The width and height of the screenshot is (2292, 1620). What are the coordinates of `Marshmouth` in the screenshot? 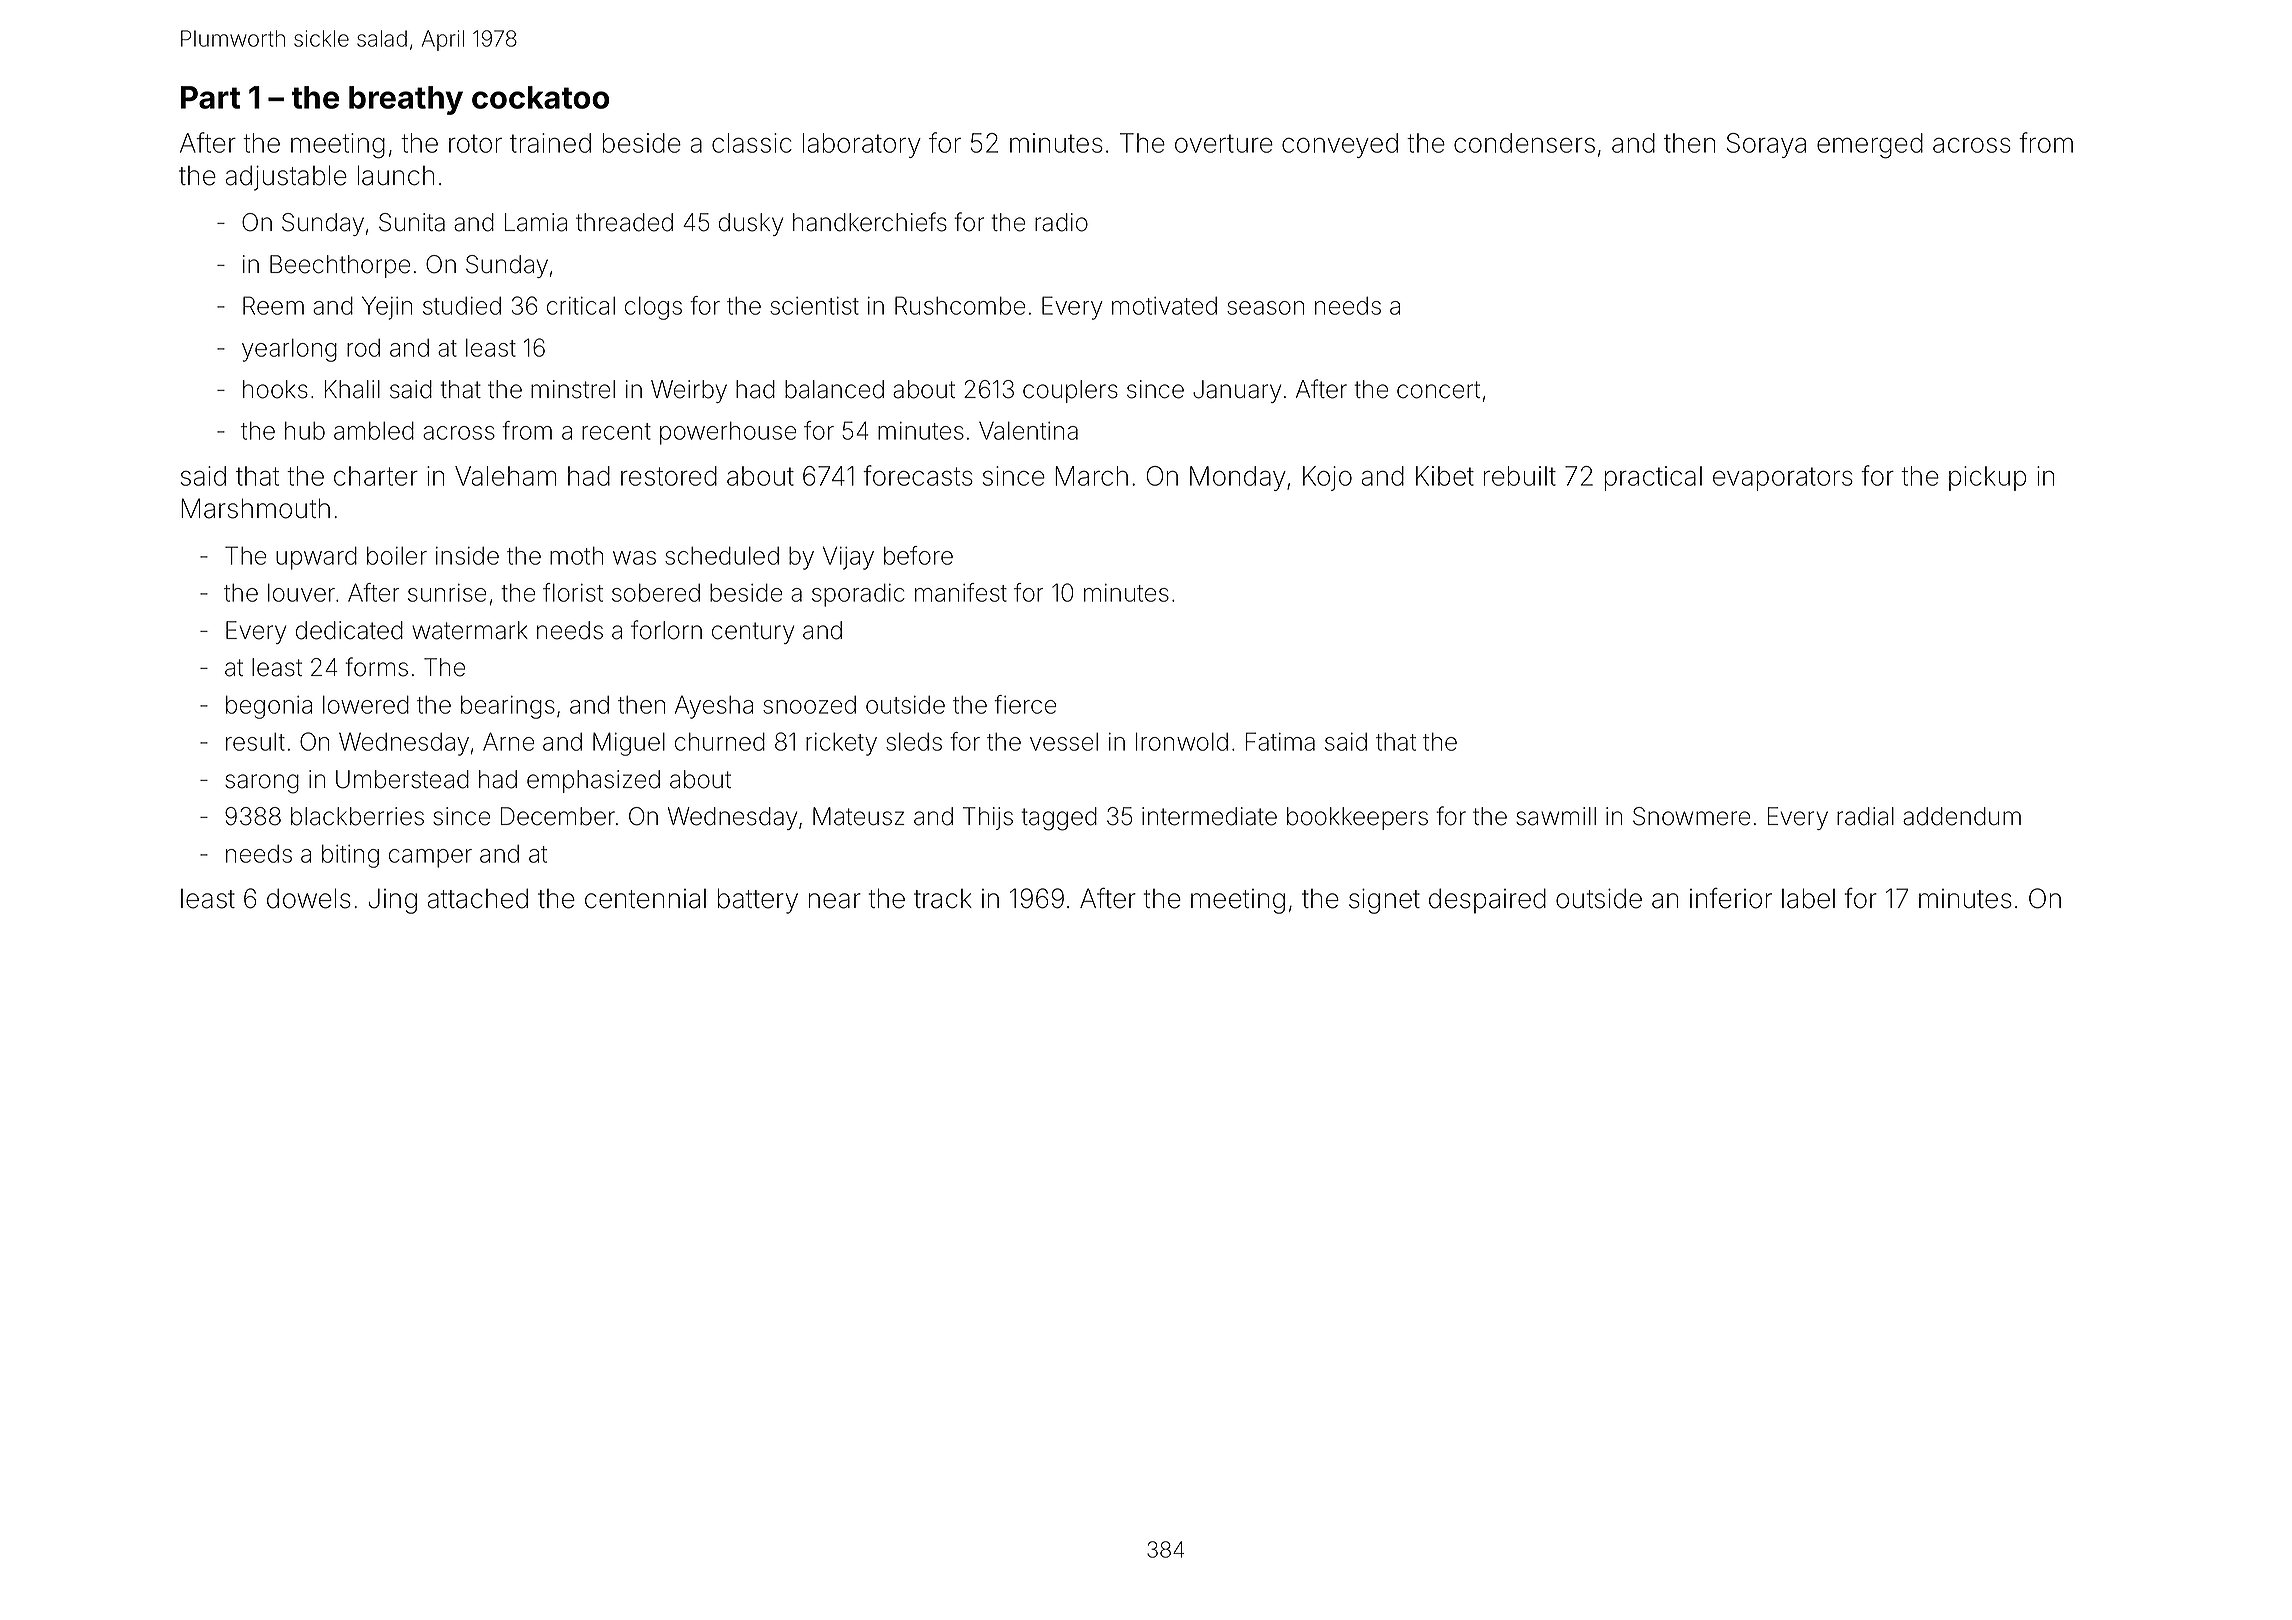 It's located at (255, 508).
